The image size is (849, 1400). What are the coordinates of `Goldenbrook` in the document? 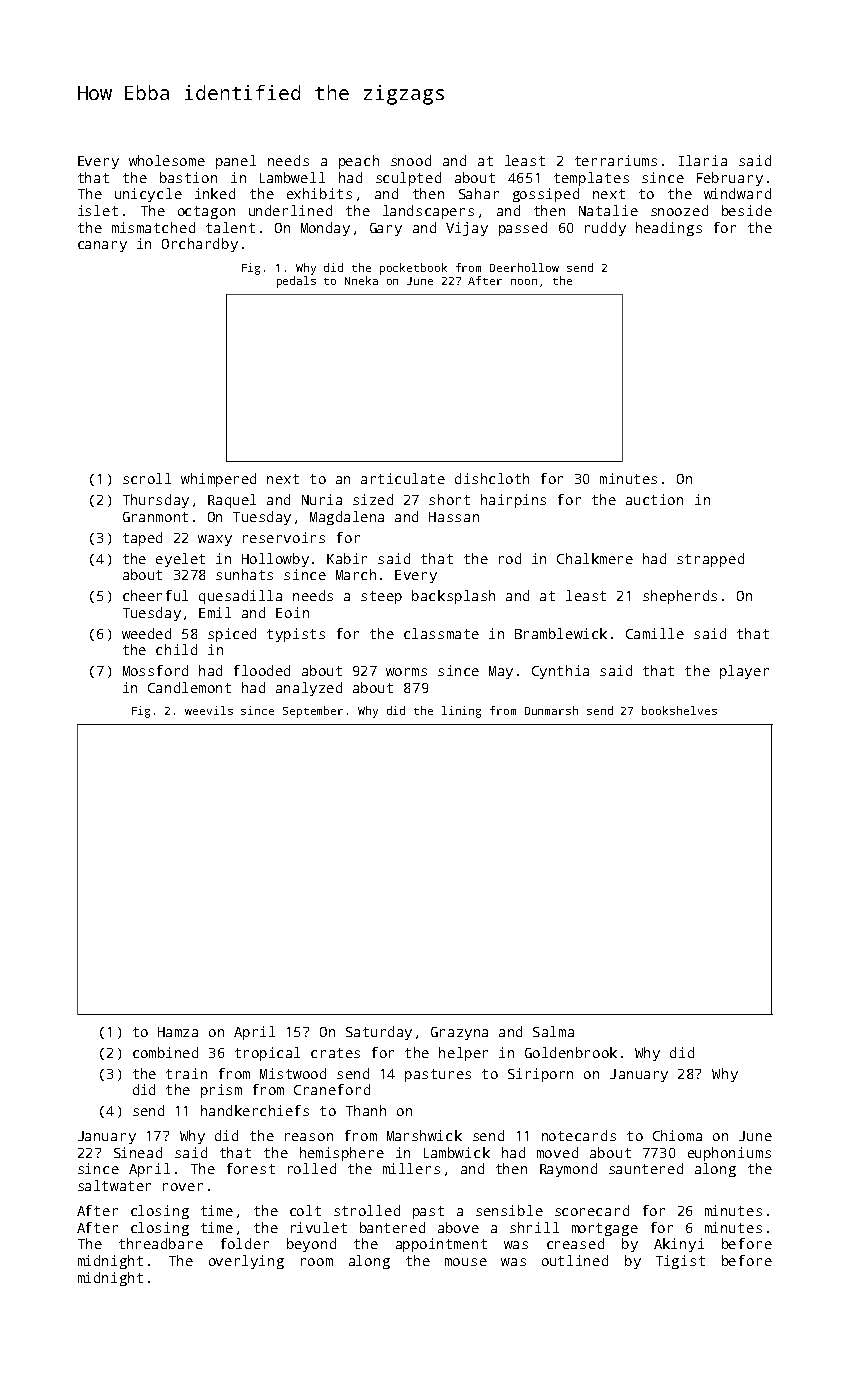 It's located at (571, 1052).
